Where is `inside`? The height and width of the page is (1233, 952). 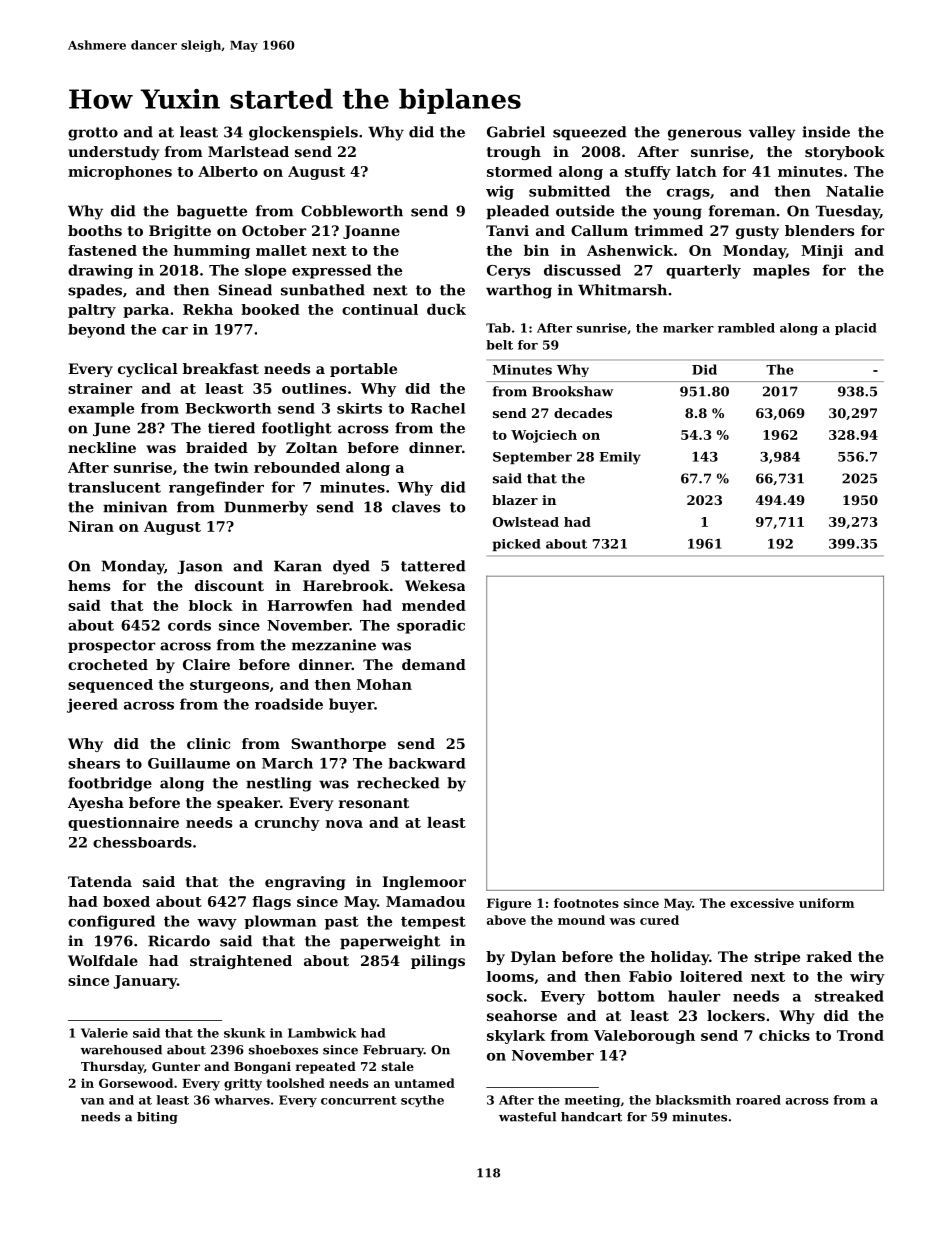
inside is located at coordinates (826, 132).
